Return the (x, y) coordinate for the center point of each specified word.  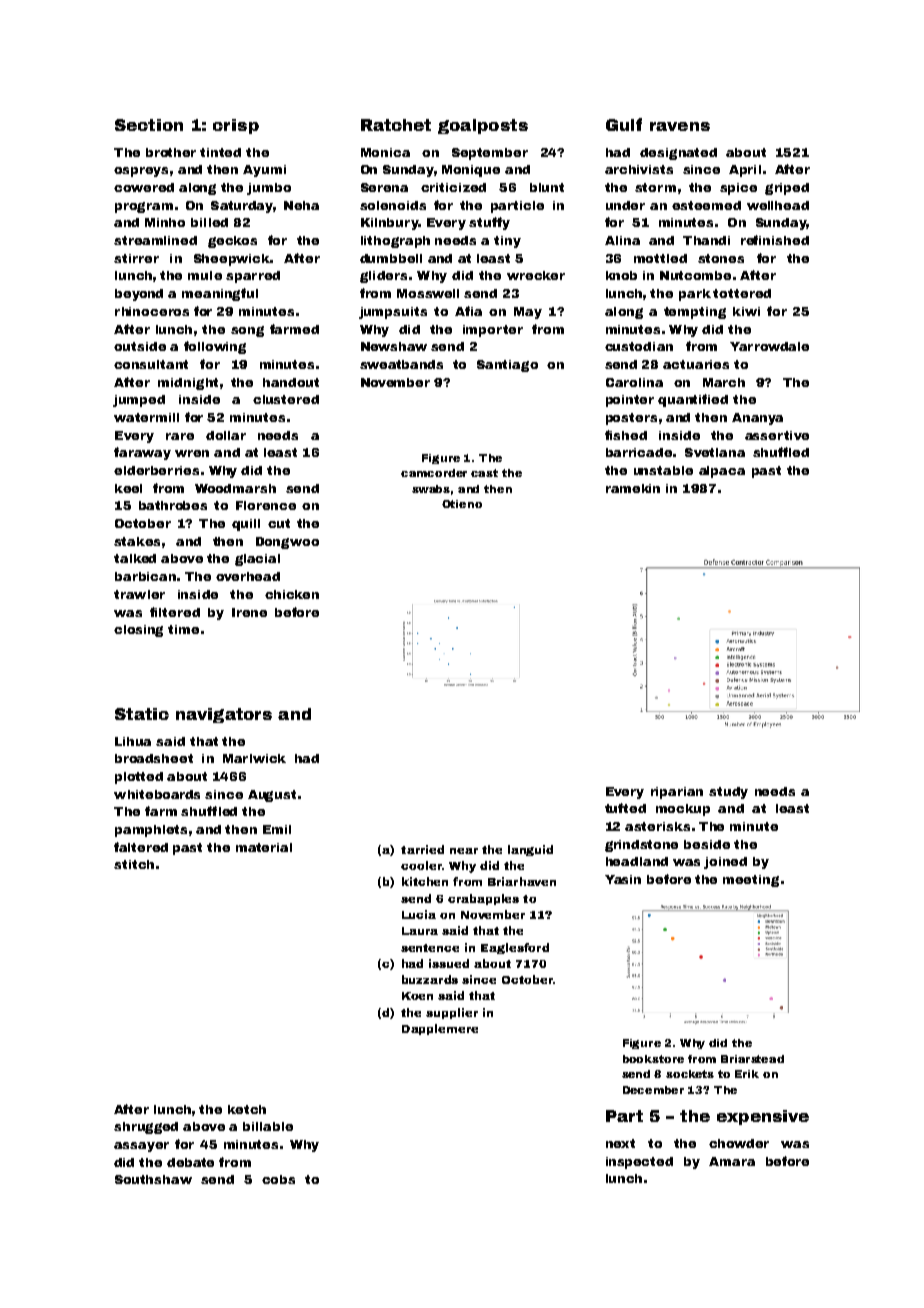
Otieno (462, 504)
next (620, 1143)
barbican (145, 576)
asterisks (657, 826)
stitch (134, 864)
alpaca (722, 472)
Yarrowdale (769, 346)
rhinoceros (152, 311)
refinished (775, 240)
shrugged (146, 1128)
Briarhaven (522, 881)
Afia (468, 311)
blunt (547, 187)
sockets (690, 1074)
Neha (301, 205)
